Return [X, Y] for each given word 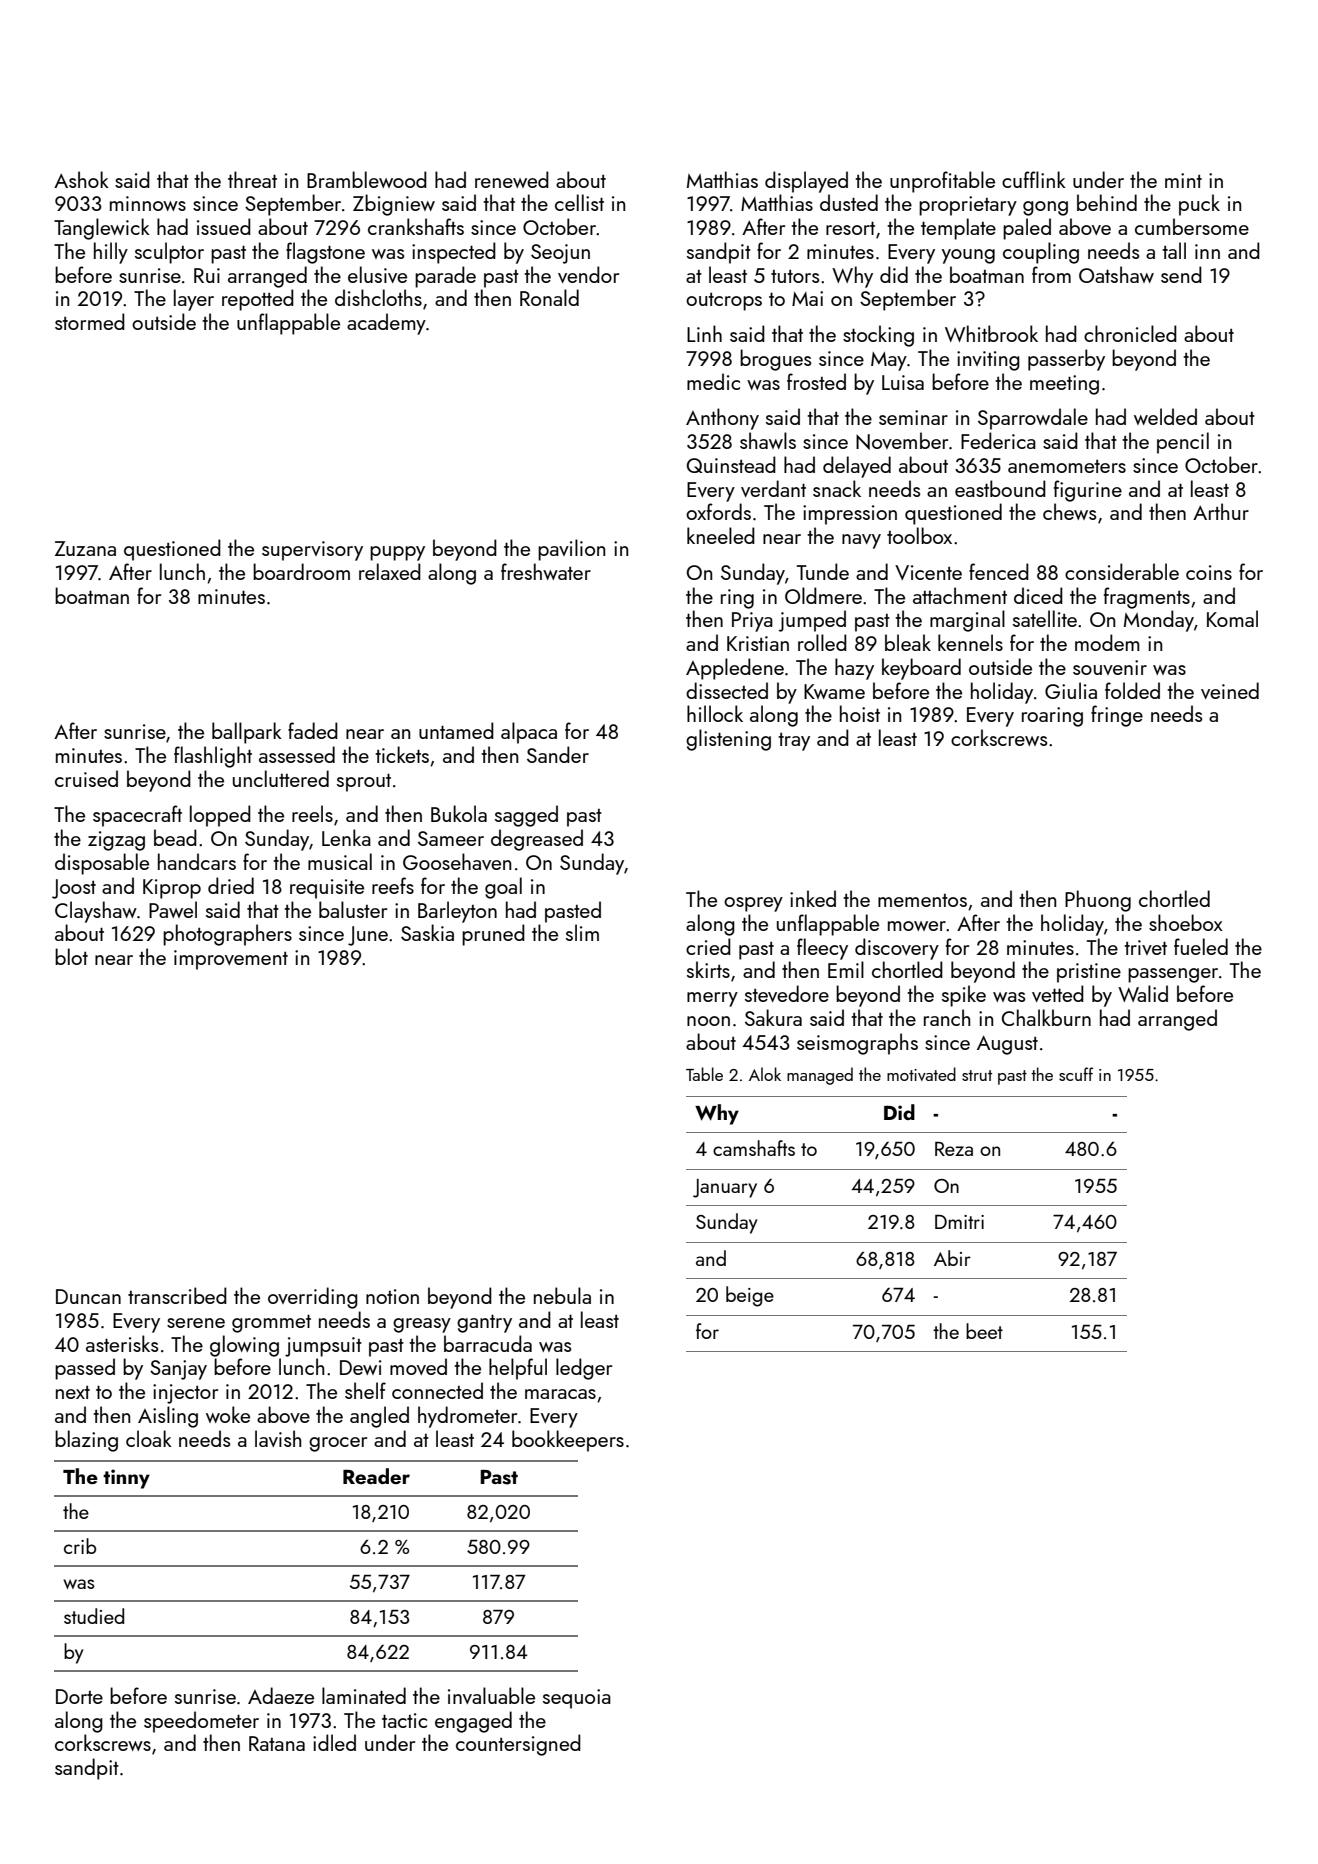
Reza [954, 1149]
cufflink [1034, 179]
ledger [584, 1369]
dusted [849, 202]
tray [794, 742]
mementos [922, 900]
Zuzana [85, 548]
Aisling [168, 1417]
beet [984, 1331]
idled [334, 1742]
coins [1209, 572]
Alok [765, 1074]
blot [71, 956]
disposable [102, 864]
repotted [258, 300]
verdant [773, 488]
